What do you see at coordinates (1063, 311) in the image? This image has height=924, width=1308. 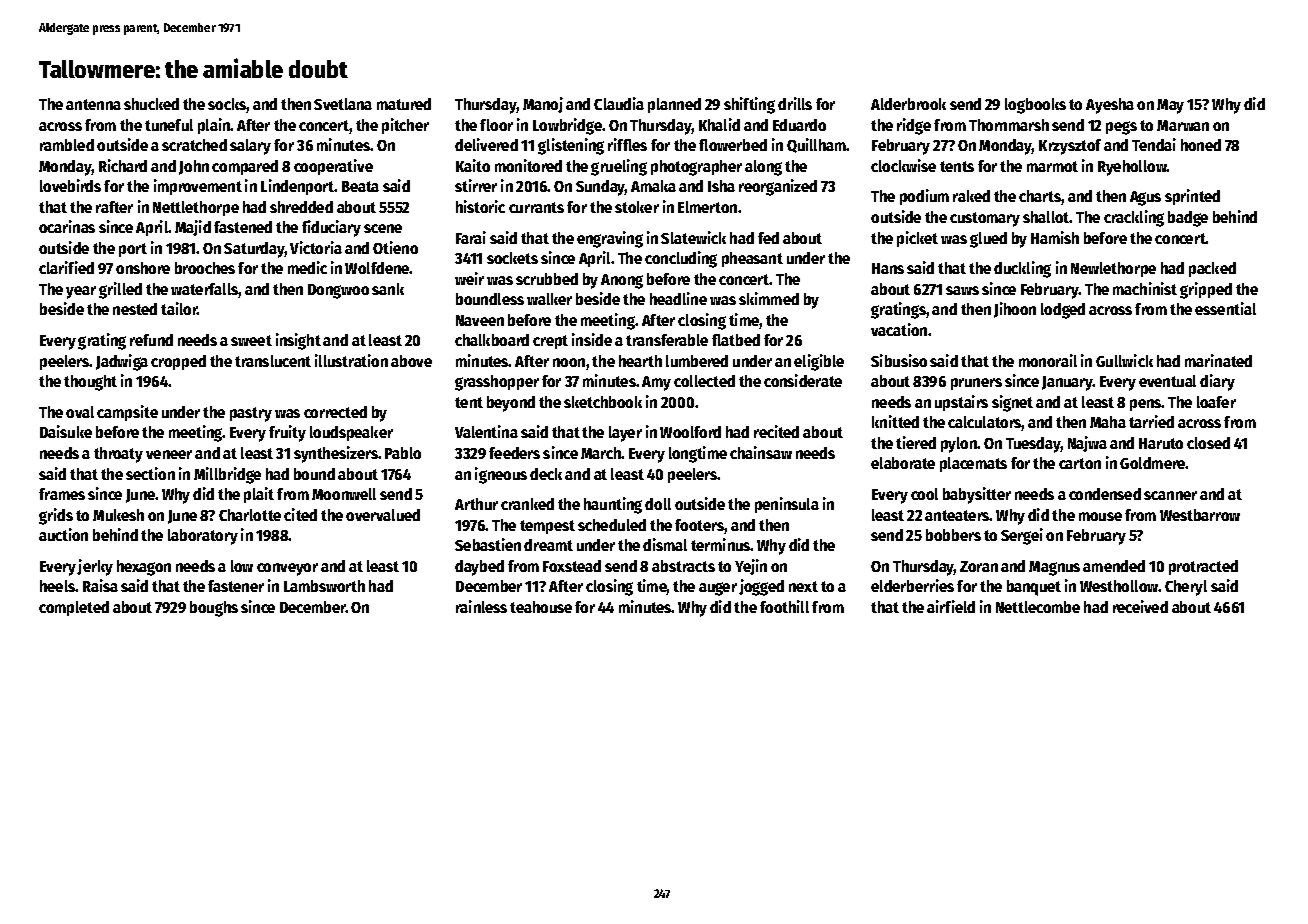 I see `lodged` at bounding box center [1063, 311].
